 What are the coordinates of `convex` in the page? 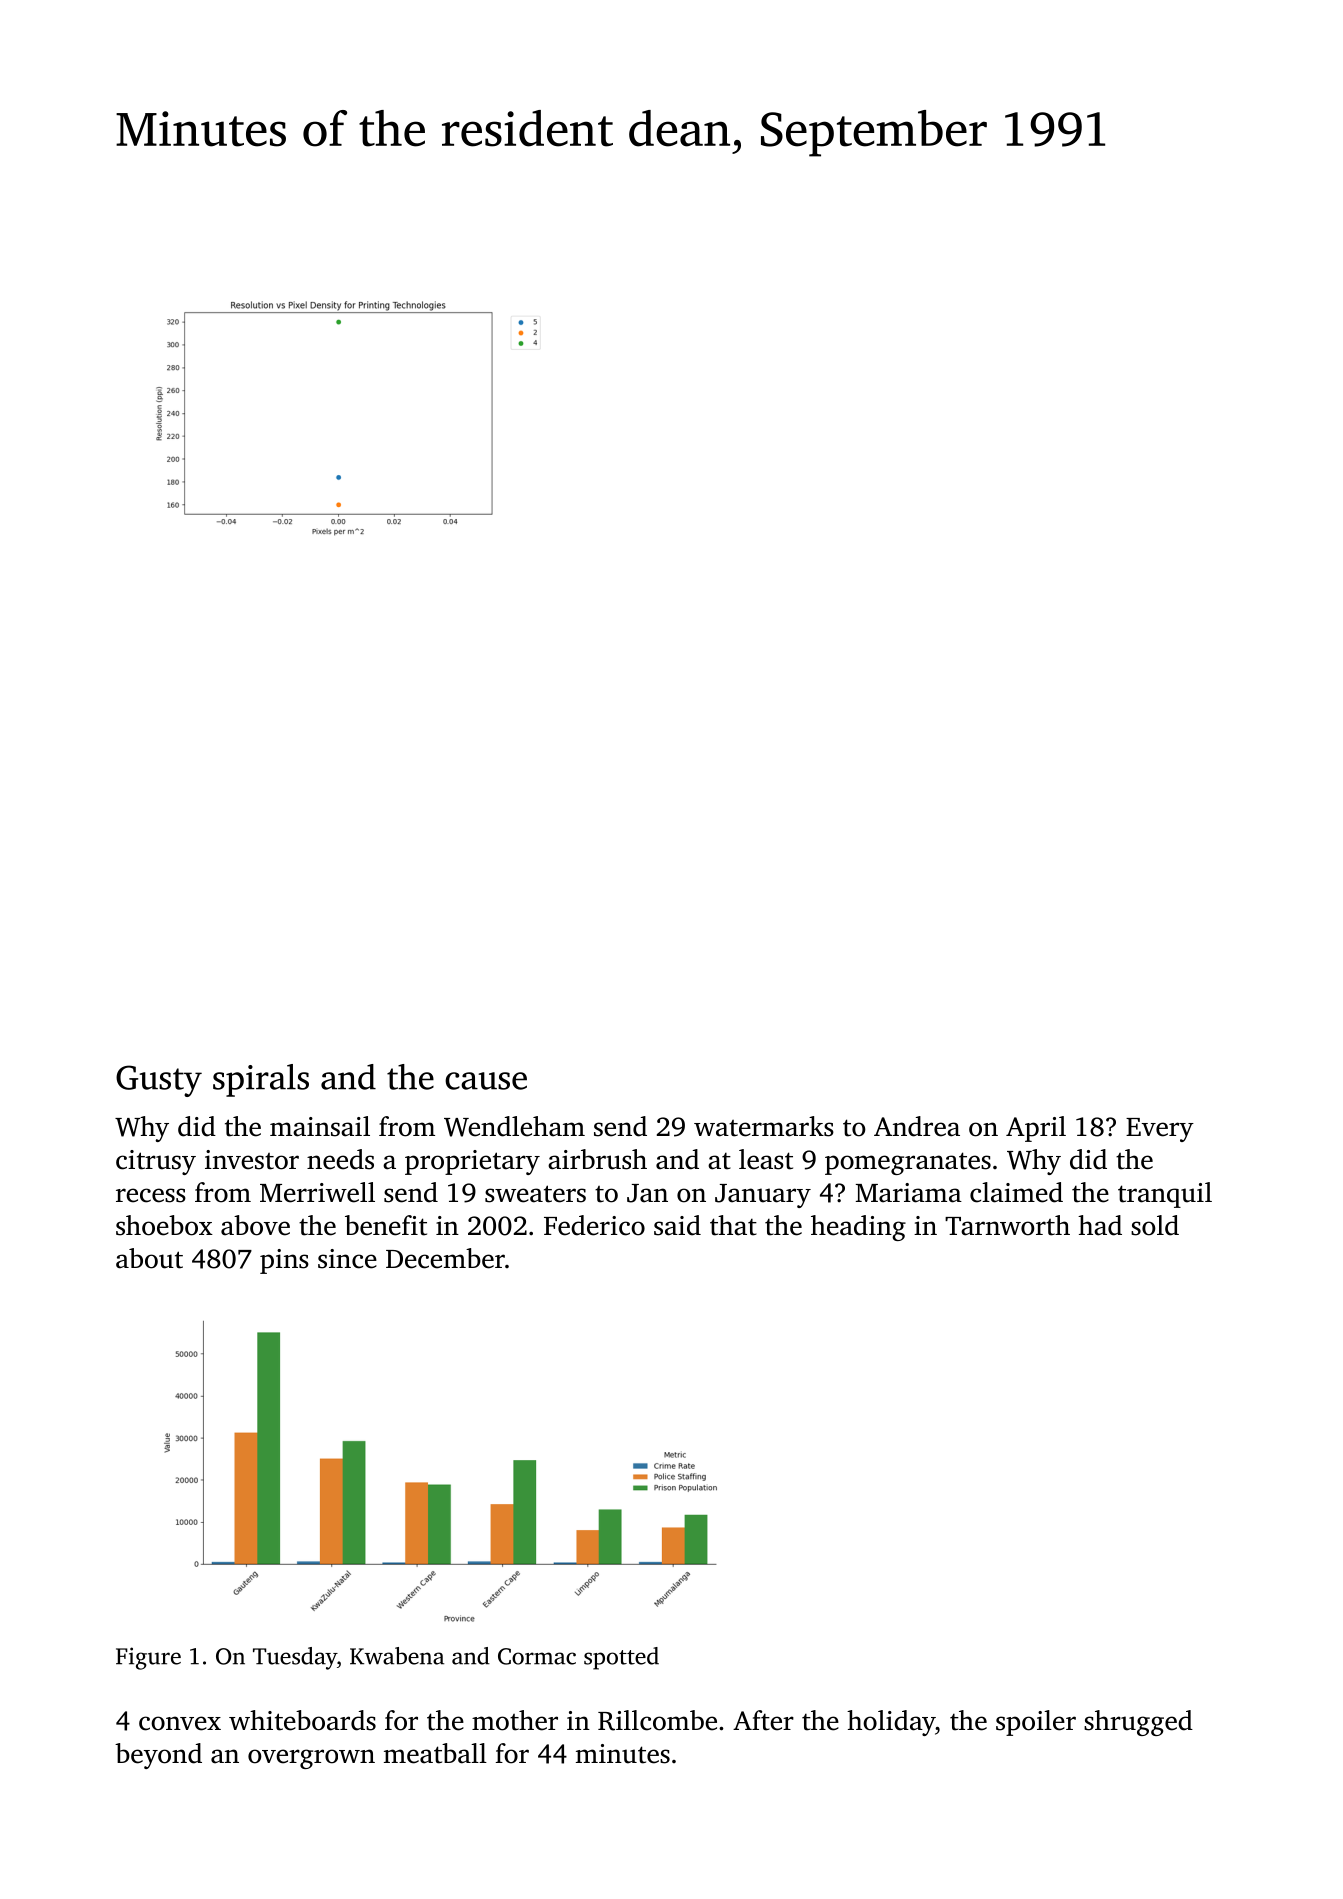 It's located at (180, 1723).
